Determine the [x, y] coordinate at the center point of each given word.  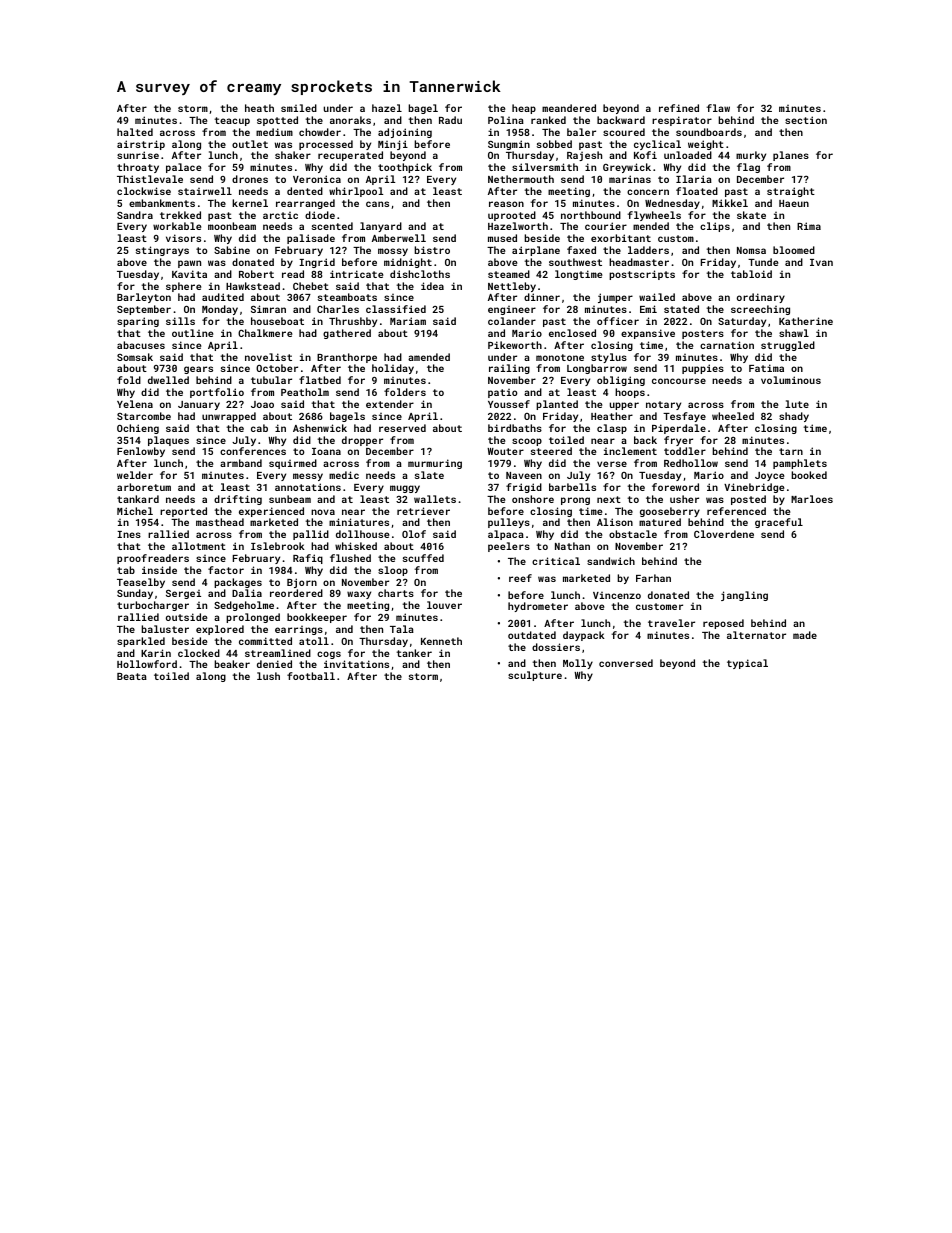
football [311, 676]
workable [177, 226]
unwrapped [229, 417]
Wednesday [672, 204]
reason [506, 204]
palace [183, 168]
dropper [362, 441]
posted [748, 500]
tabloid [751, 274]
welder [135, 475]
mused [502, 238]
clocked [199, 653]
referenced [736, 511]
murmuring [435, 464]
